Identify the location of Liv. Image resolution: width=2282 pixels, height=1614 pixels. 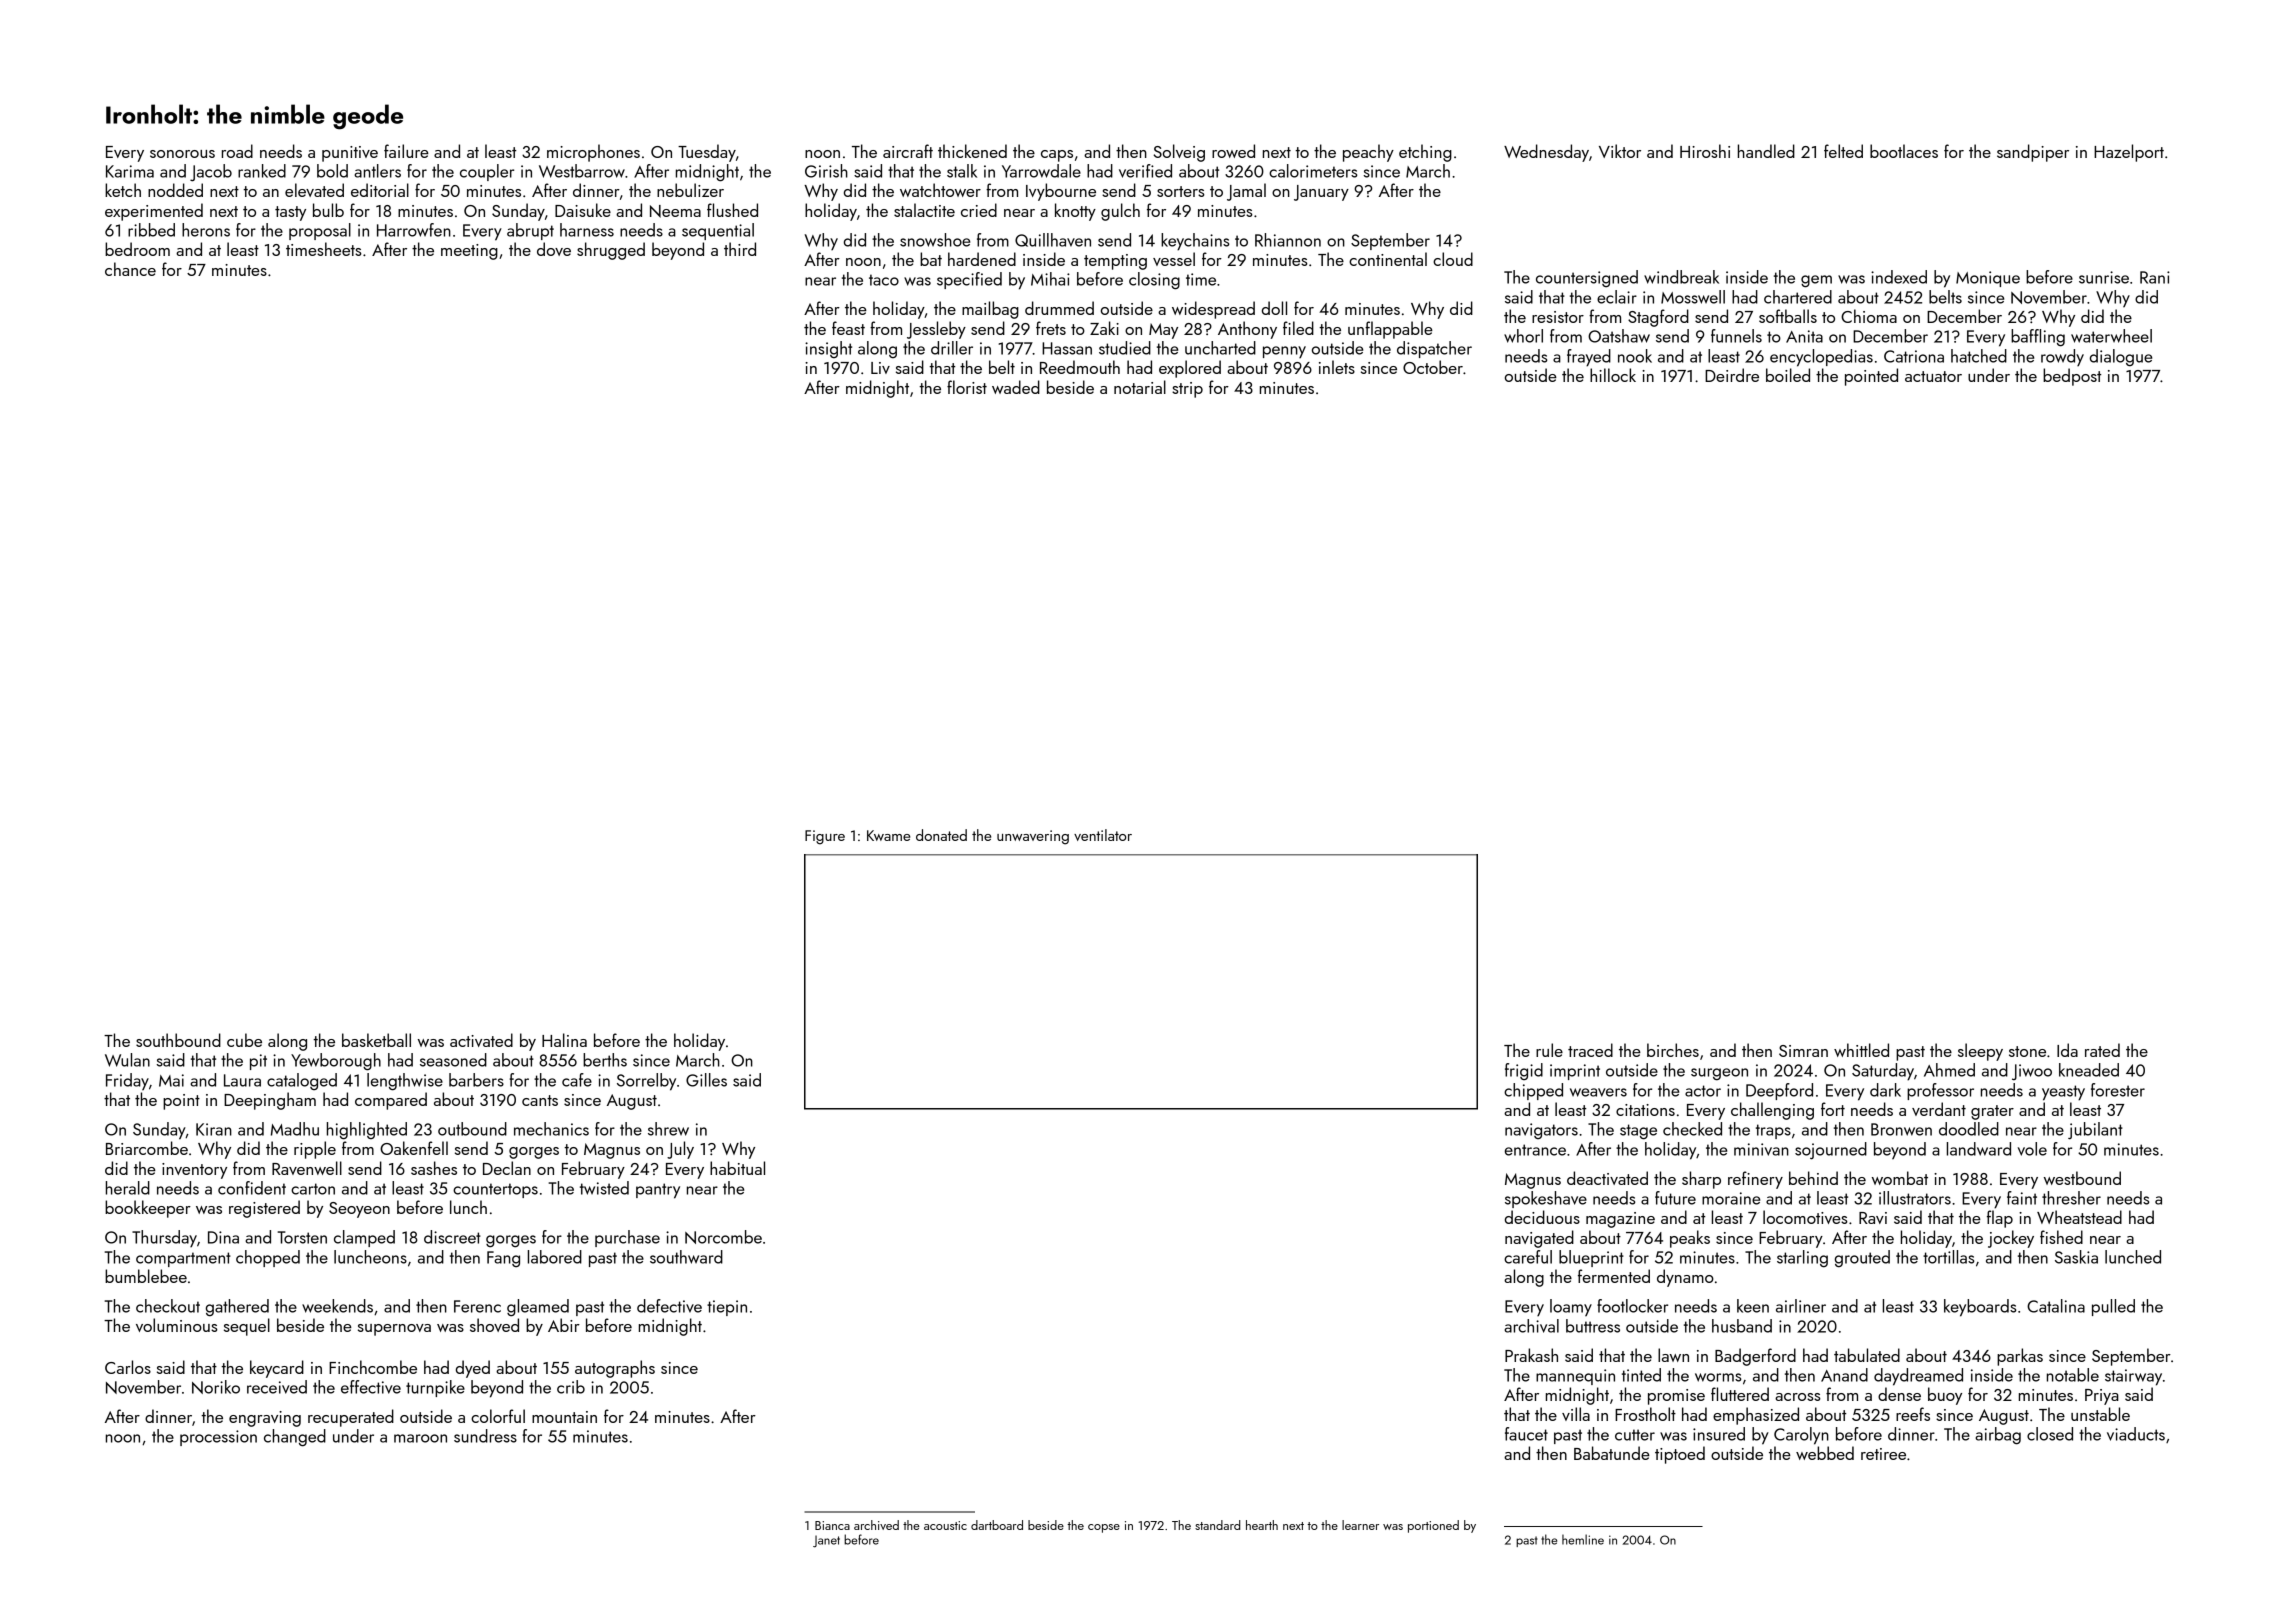
(880, 368).
